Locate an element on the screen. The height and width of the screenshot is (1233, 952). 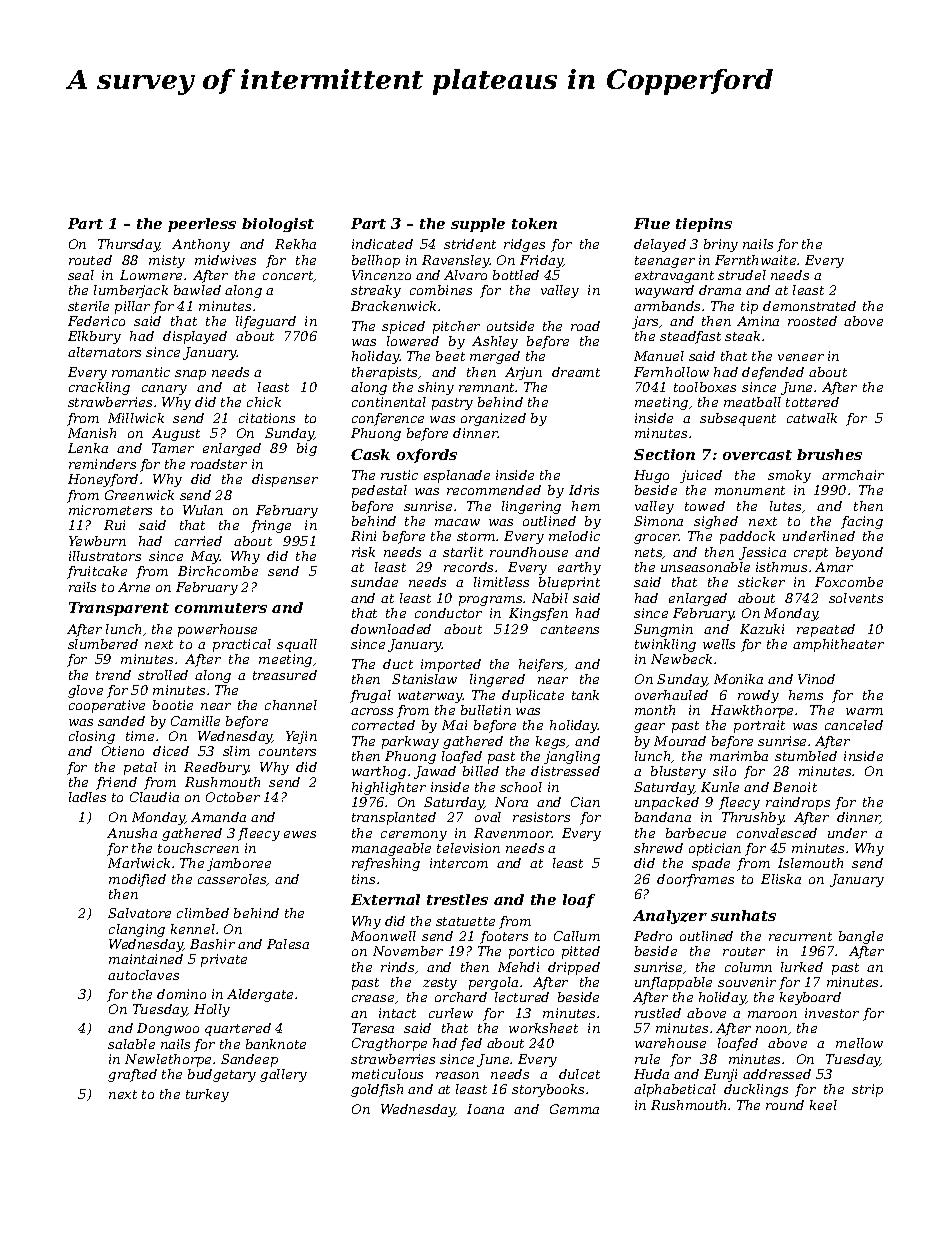
Idris is located at coordinates (584, 490).
